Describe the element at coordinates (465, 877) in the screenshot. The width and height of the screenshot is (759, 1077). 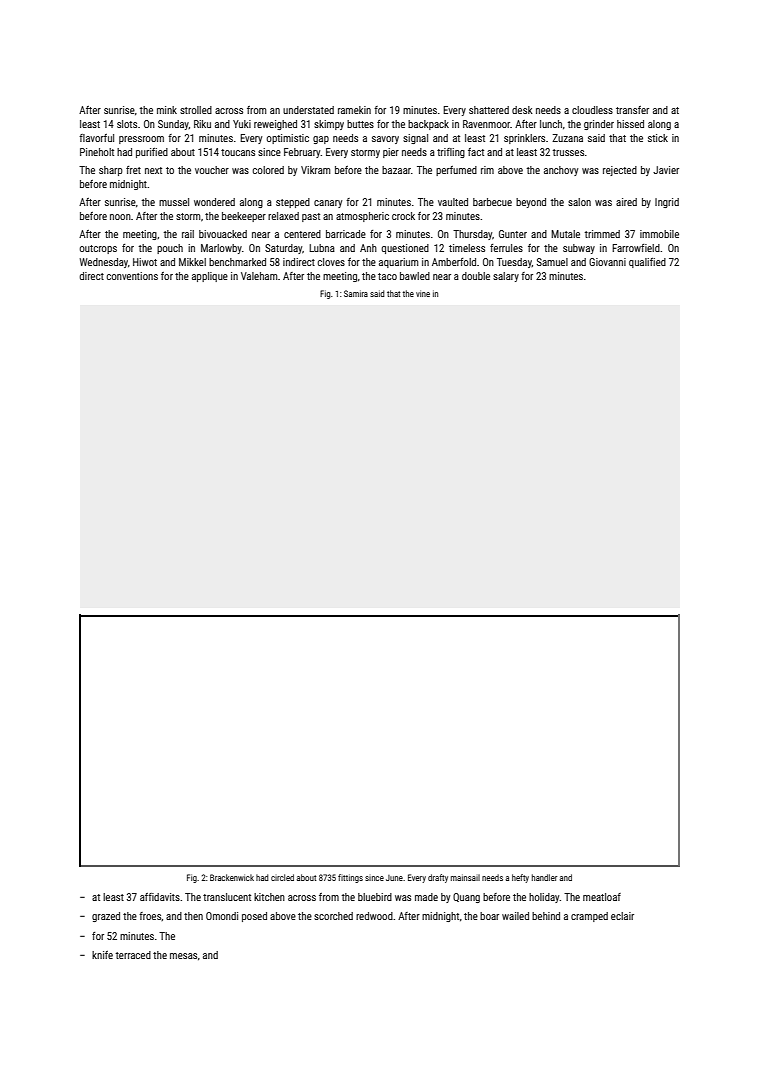
I see `mainsail` at that location.
